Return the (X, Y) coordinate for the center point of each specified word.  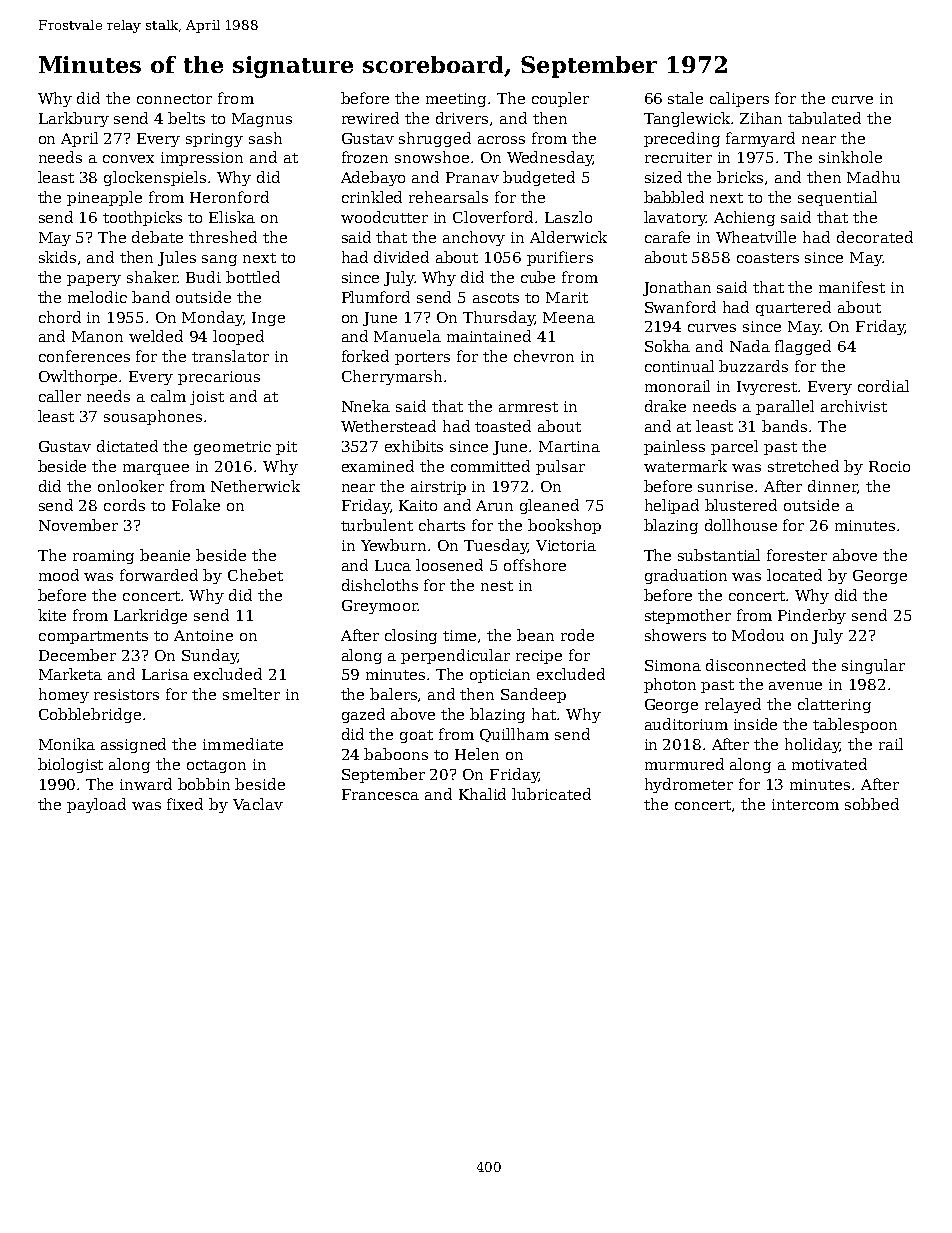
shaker (152, 277)
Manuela (407, 336)
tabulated (824, 118)
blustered (741, 505)
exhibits (414, 446)
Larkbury (74, 119)
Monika (67, 744)
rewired (370, 118)
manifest (852, 287)
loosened (449, 565)
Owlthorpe (79, 377)
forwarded (159, 575)
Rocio (889, 466)
